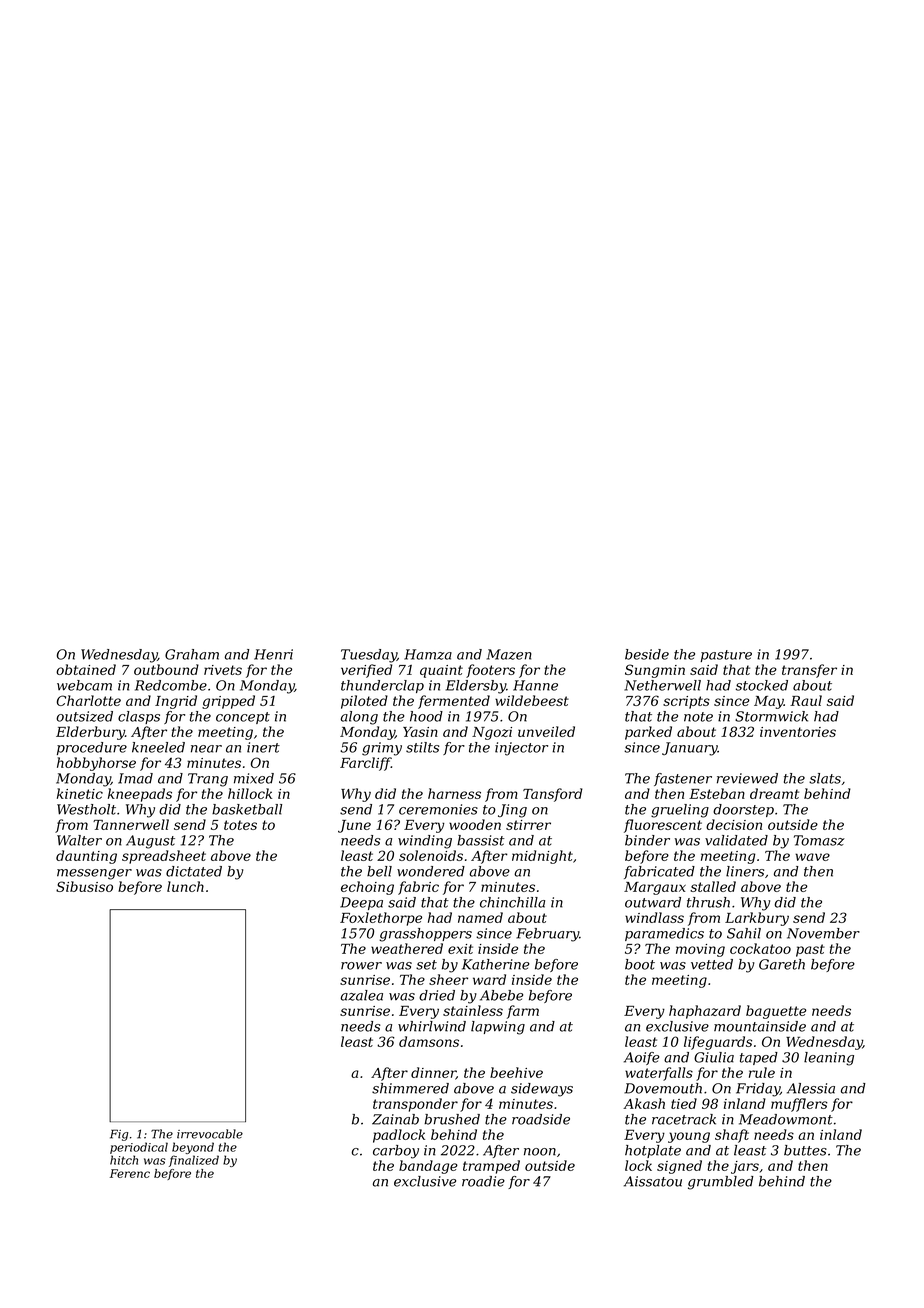 This document has width=924, height=1308. Describe the element at coordinates (130, 1173) in the document. I see `Ferenc` at that location.
